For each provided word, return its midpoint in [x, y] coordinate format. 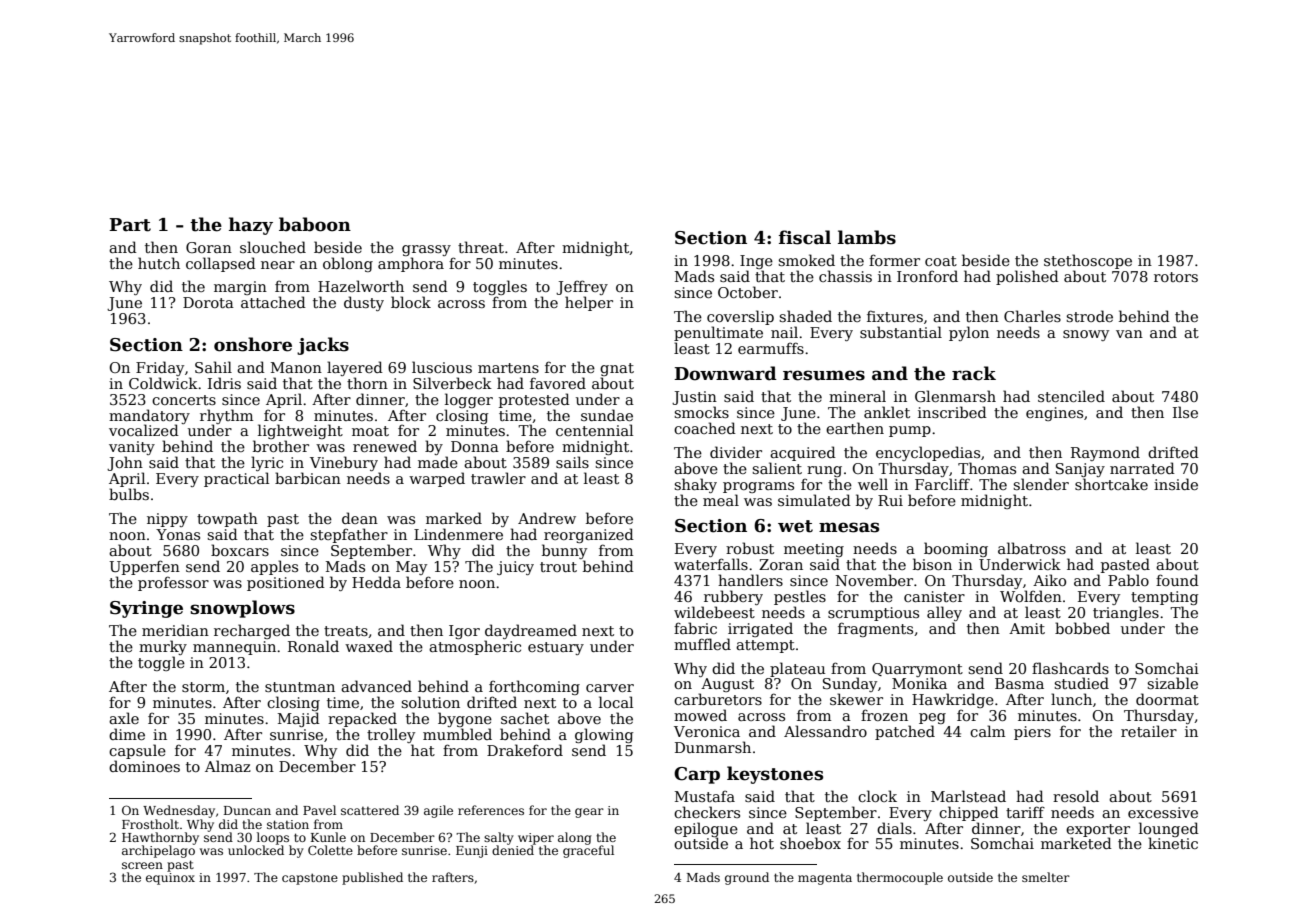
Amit [1027, 628]
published [372, 878]
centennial [594, 430]
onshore [253, 344]
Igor [464, 632]
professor [173, 583]
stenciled [1071, 396]
